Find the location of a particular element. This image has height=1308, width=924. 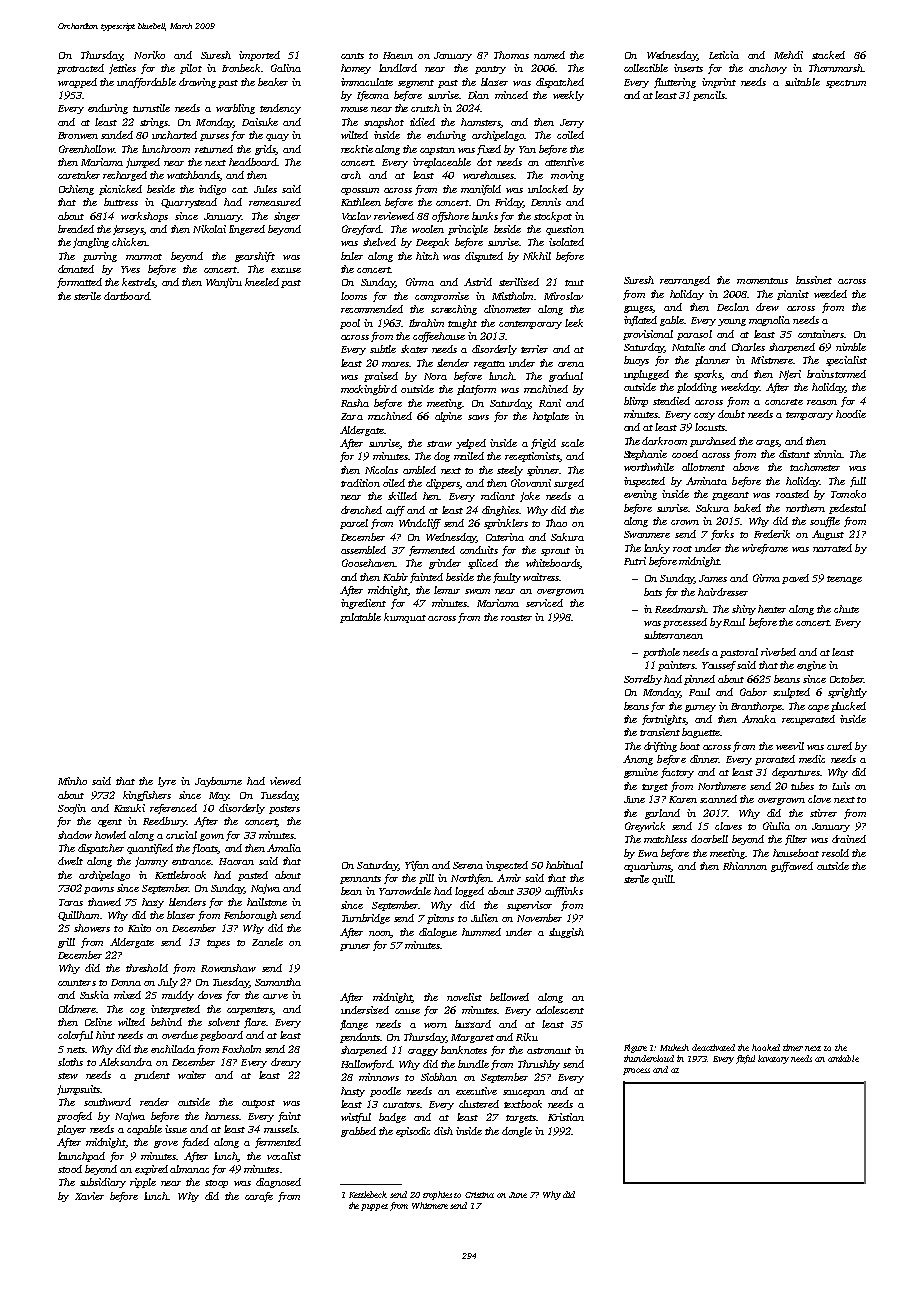

guffawed is located at coordinates (792, 867).
